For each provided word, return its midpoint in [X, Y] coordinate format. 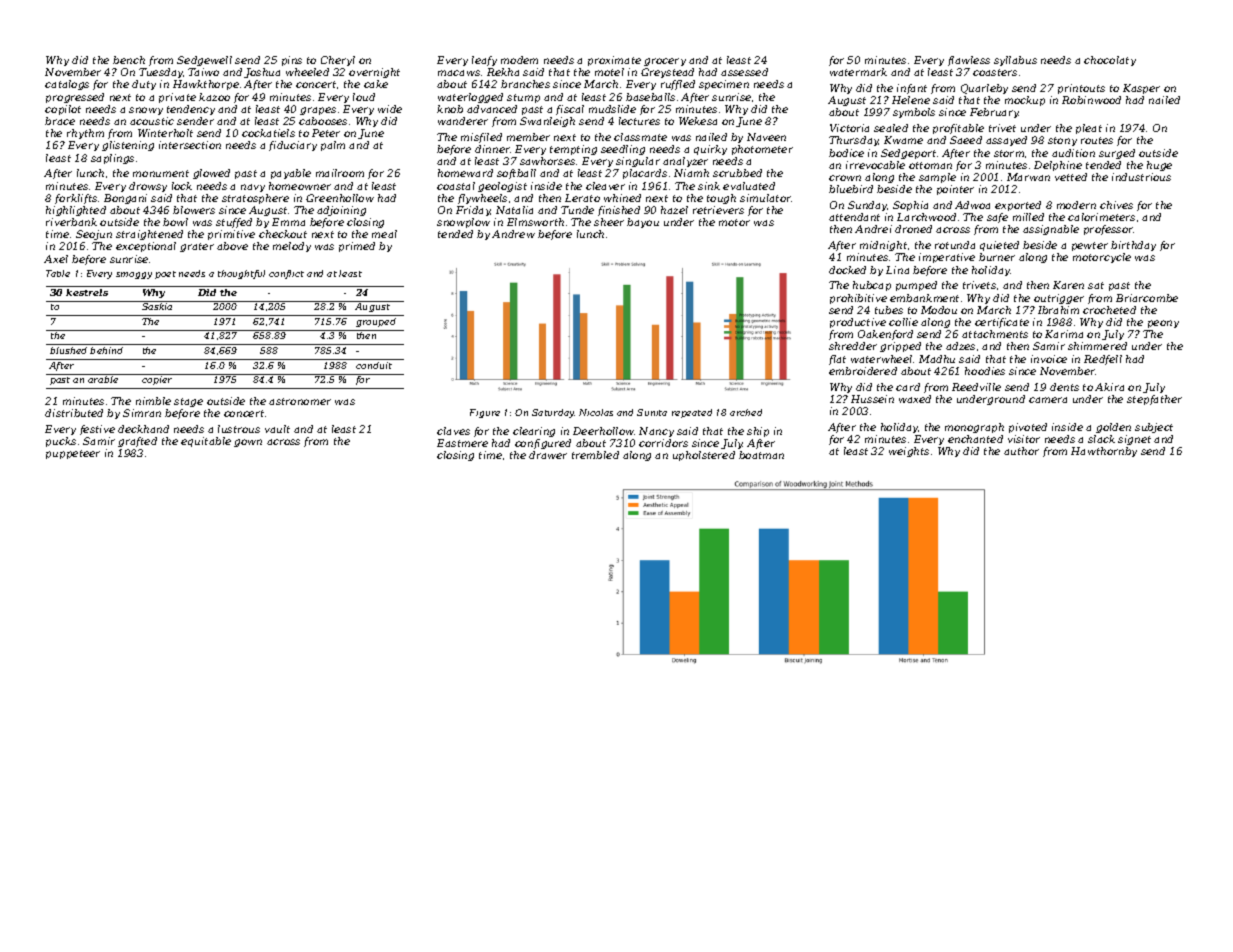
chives [1116, 205]
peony [1163, 324]
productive [858, 323]
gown [248, 443]
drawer [548, 455]
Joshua [262, 73]
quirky [710, 150]
